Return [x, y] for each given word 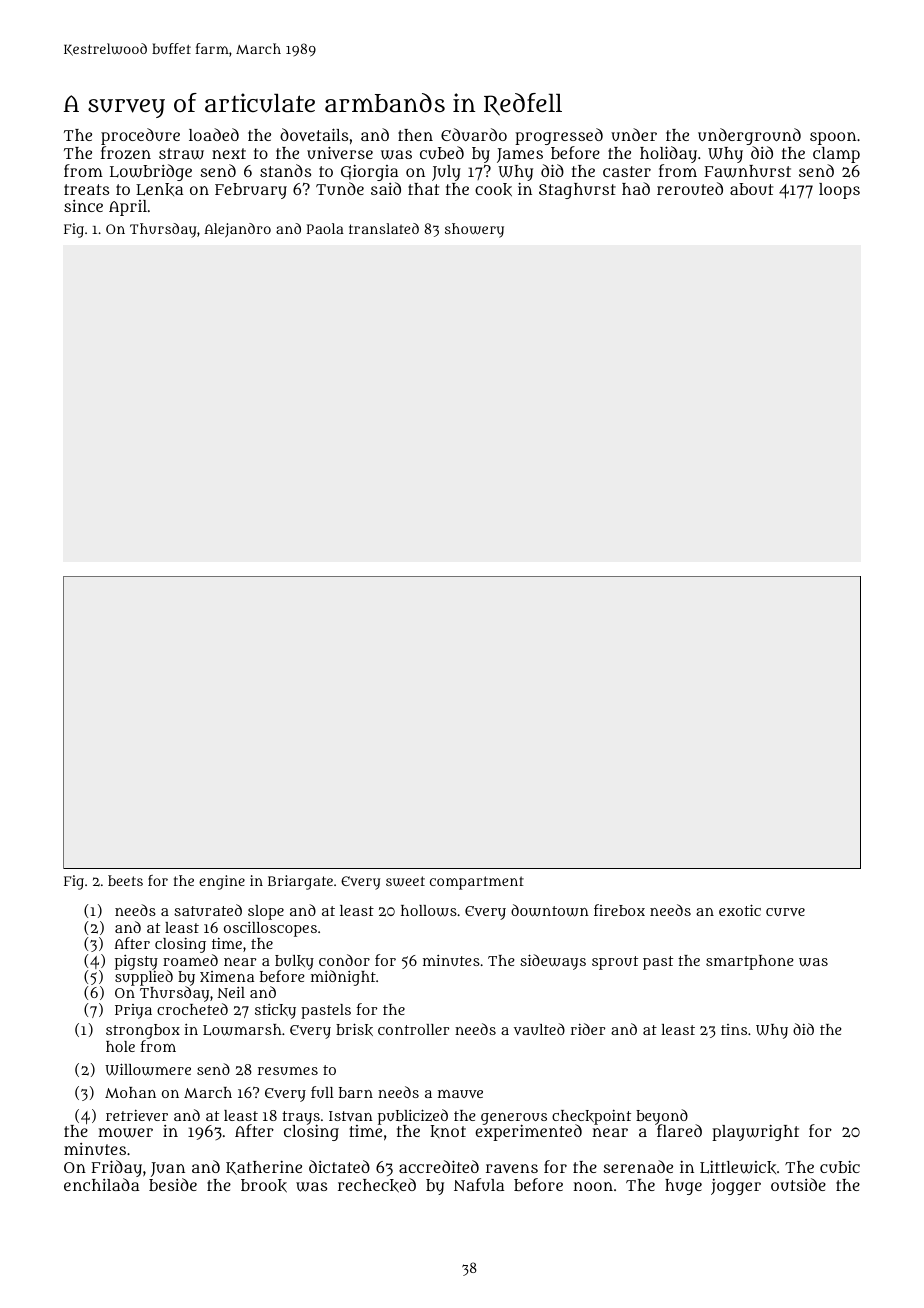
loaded [214, 134]
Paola [325, 228]
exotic [740, 910]
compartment [477, 883]
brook [264, 1186]
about [751, 189]
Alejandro [237, 230]
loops [839, 191]
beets [125, 880]
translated [384, 228]
